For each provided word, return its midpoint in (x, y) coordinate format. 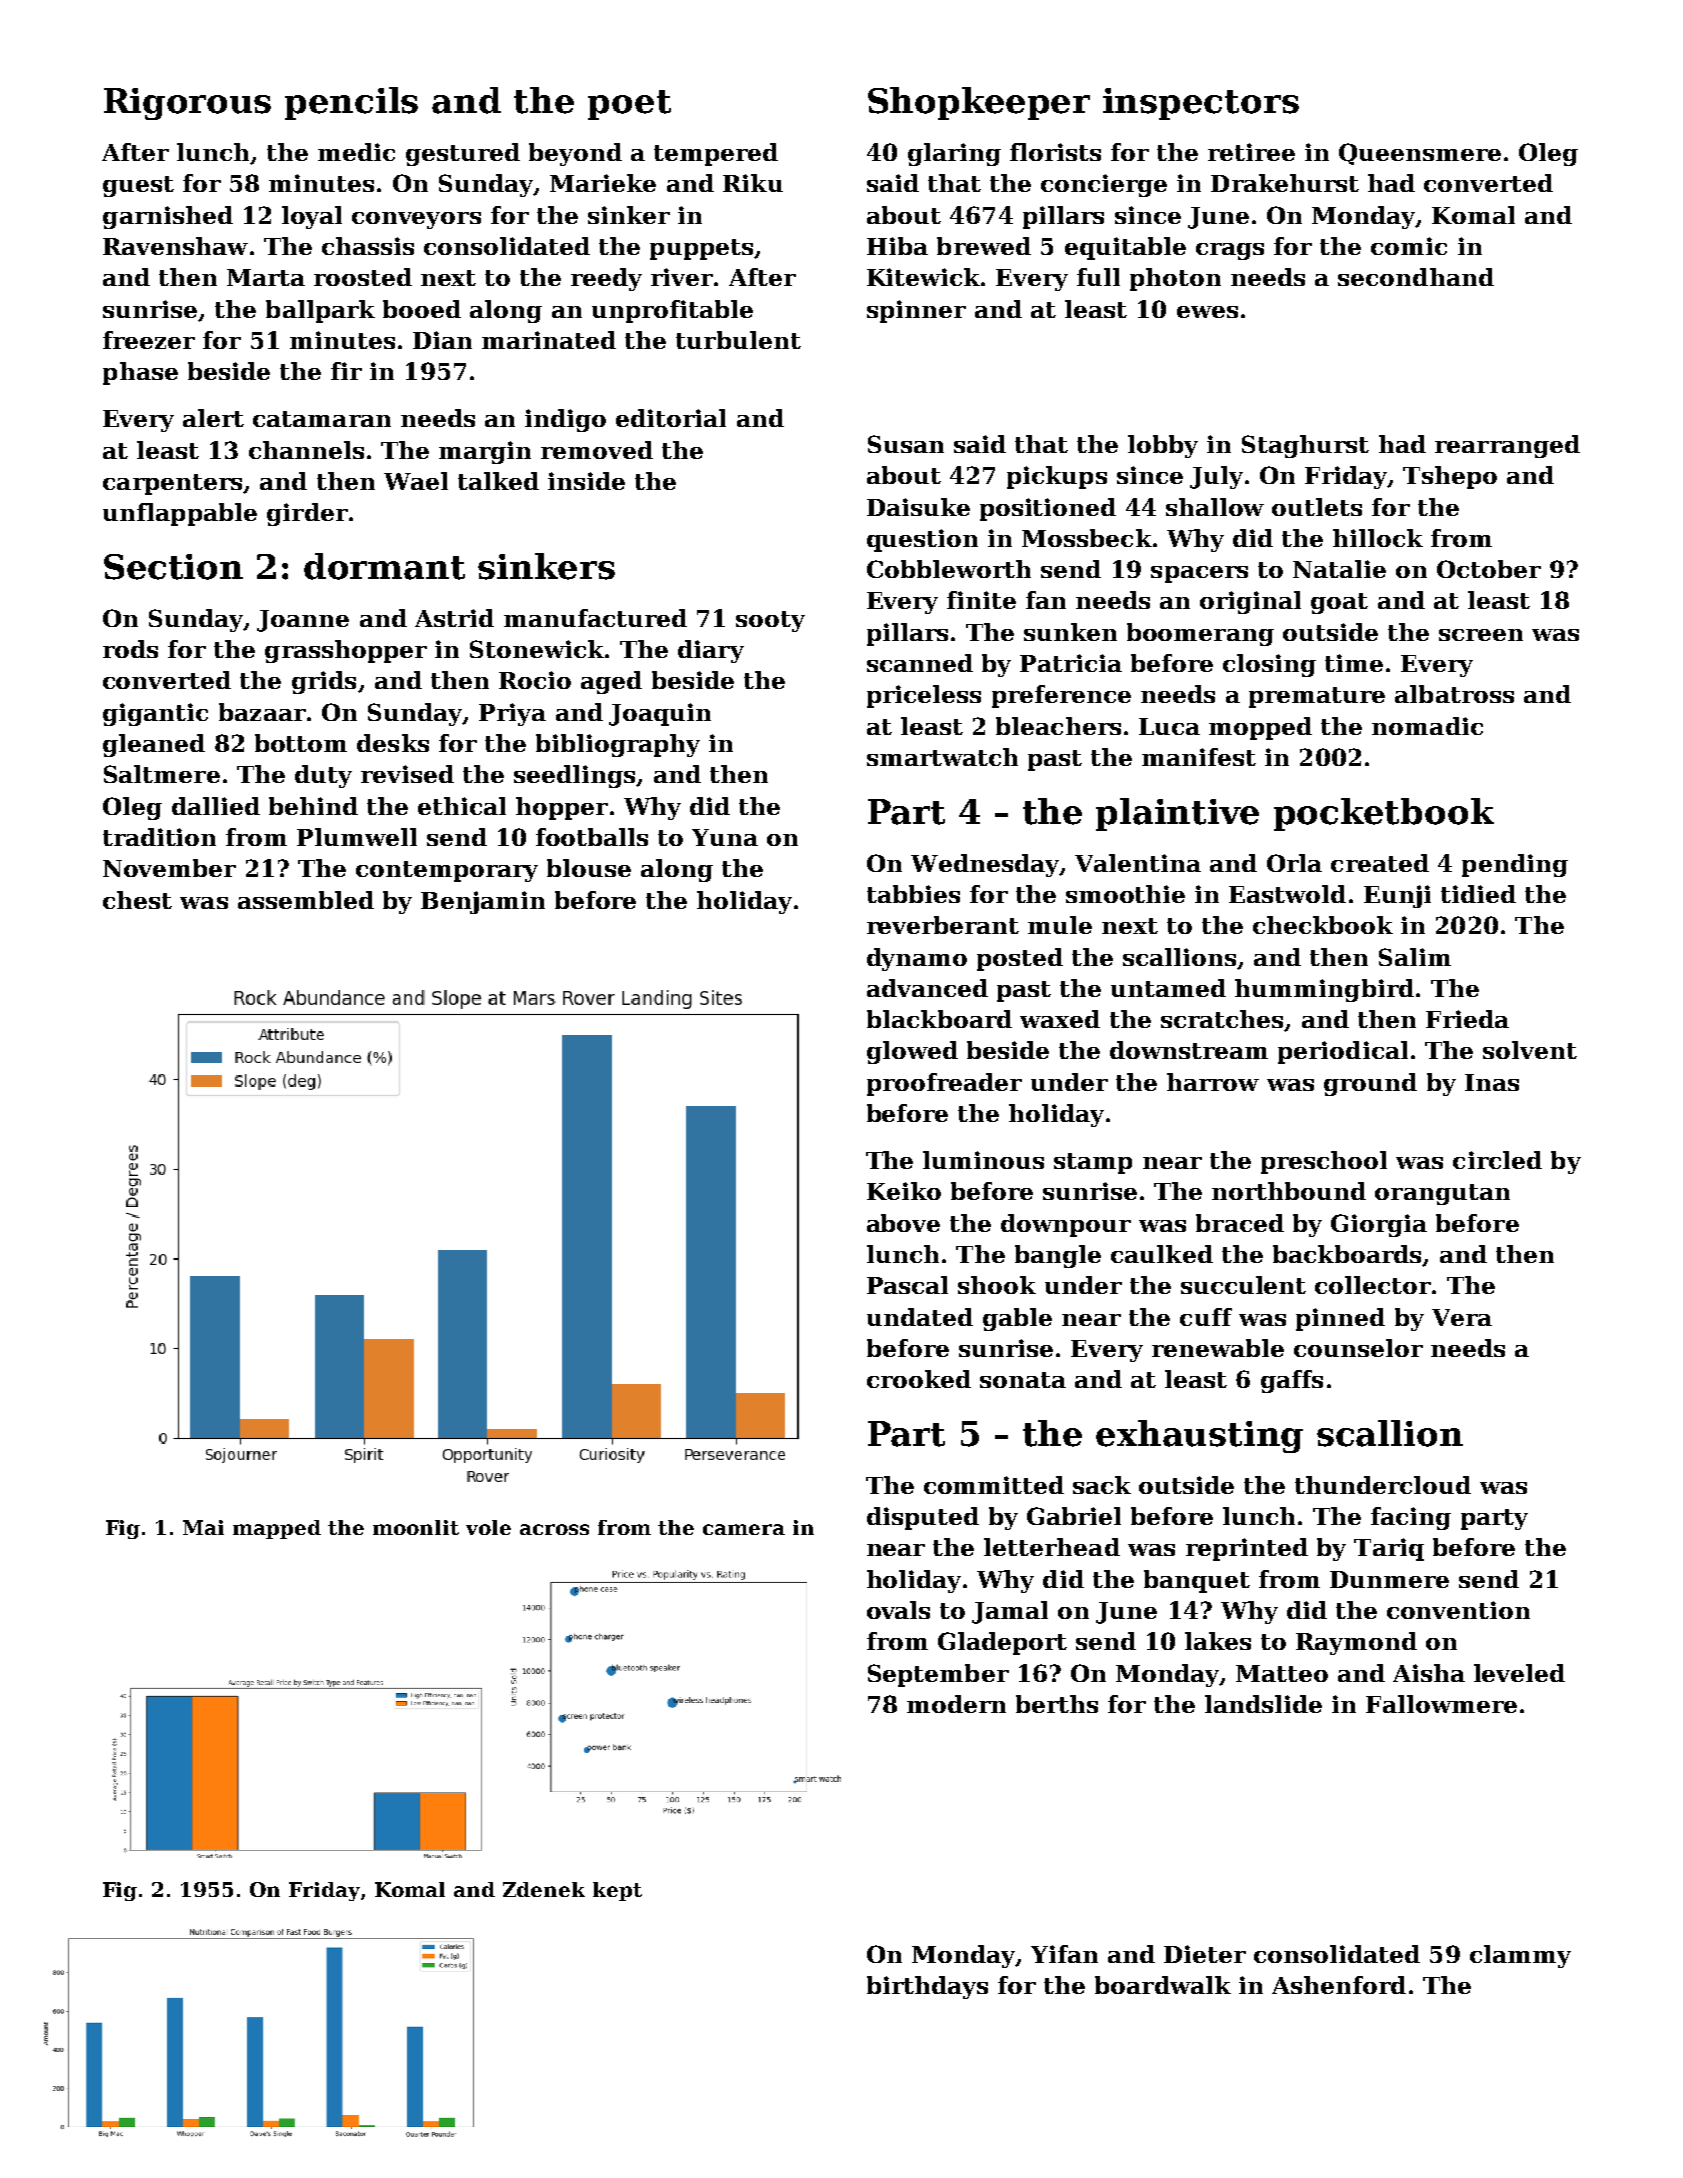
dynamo (917, 959)
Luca (1169, 726)
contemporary (447, 871)
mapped (277, 1529)
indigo (565, 420)
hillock (1378, 538)
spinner (916, 311)
